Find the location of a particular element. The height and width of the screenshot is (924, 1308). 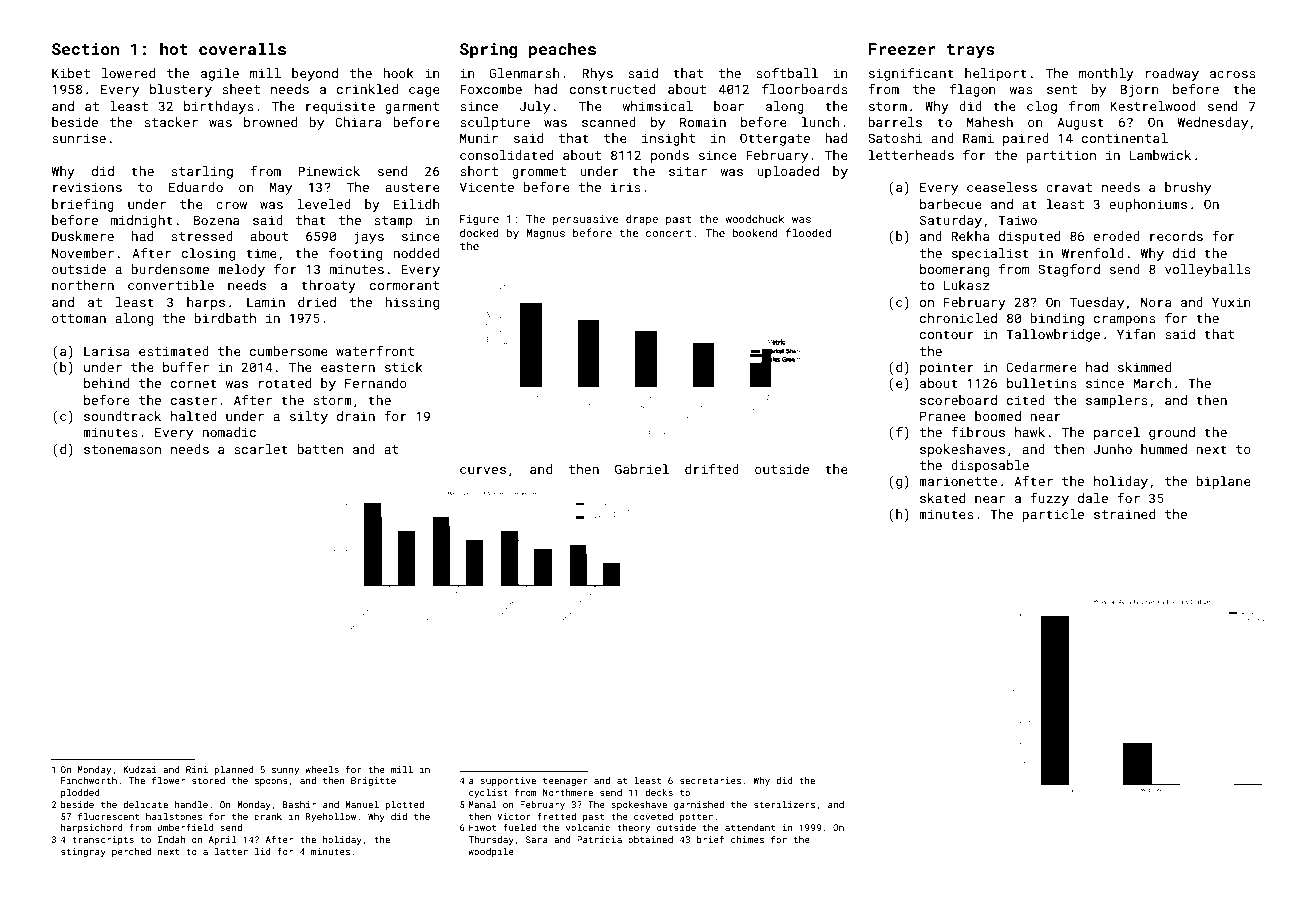

supportive is located at coordinates (508, 781).
